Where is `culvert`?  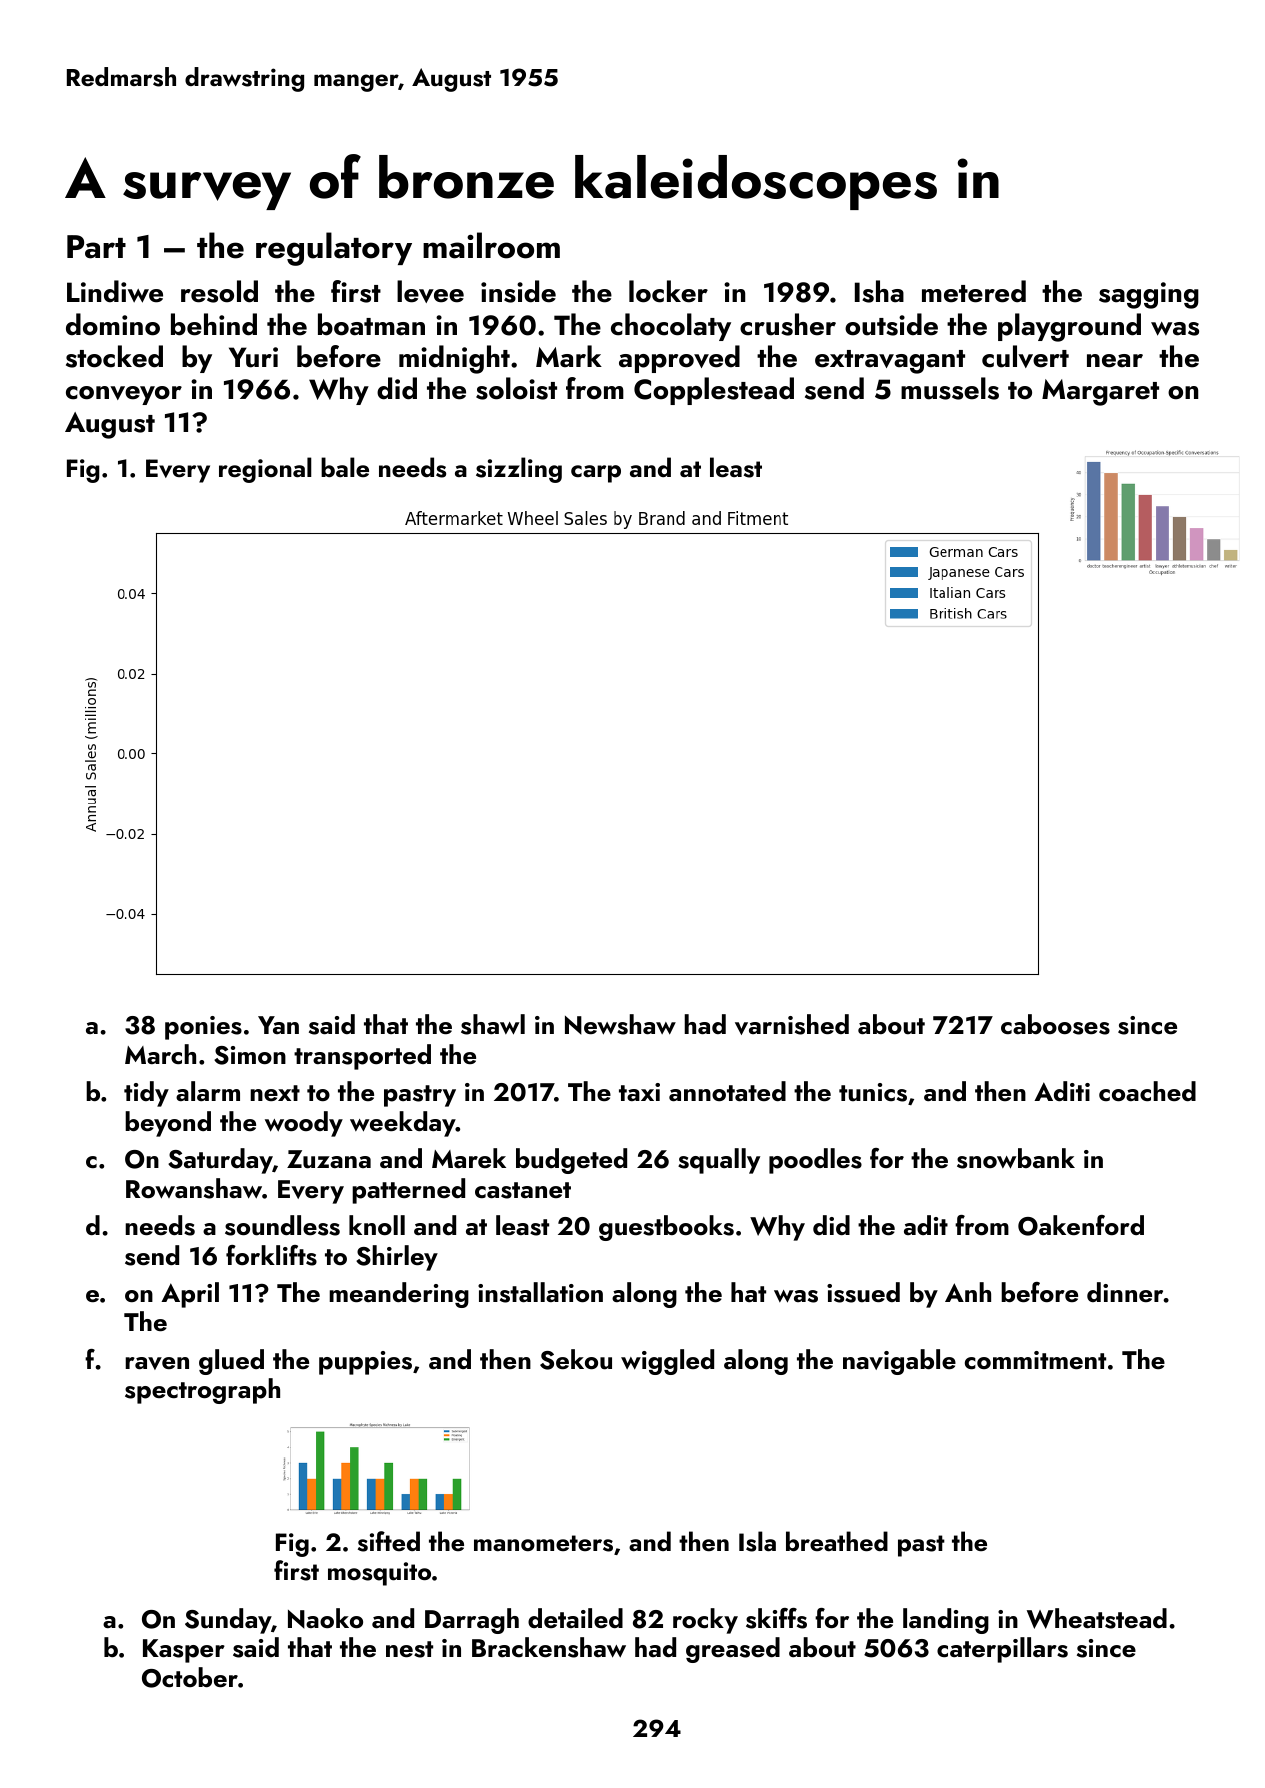 culvert is located at coordinates (1025, 356).
